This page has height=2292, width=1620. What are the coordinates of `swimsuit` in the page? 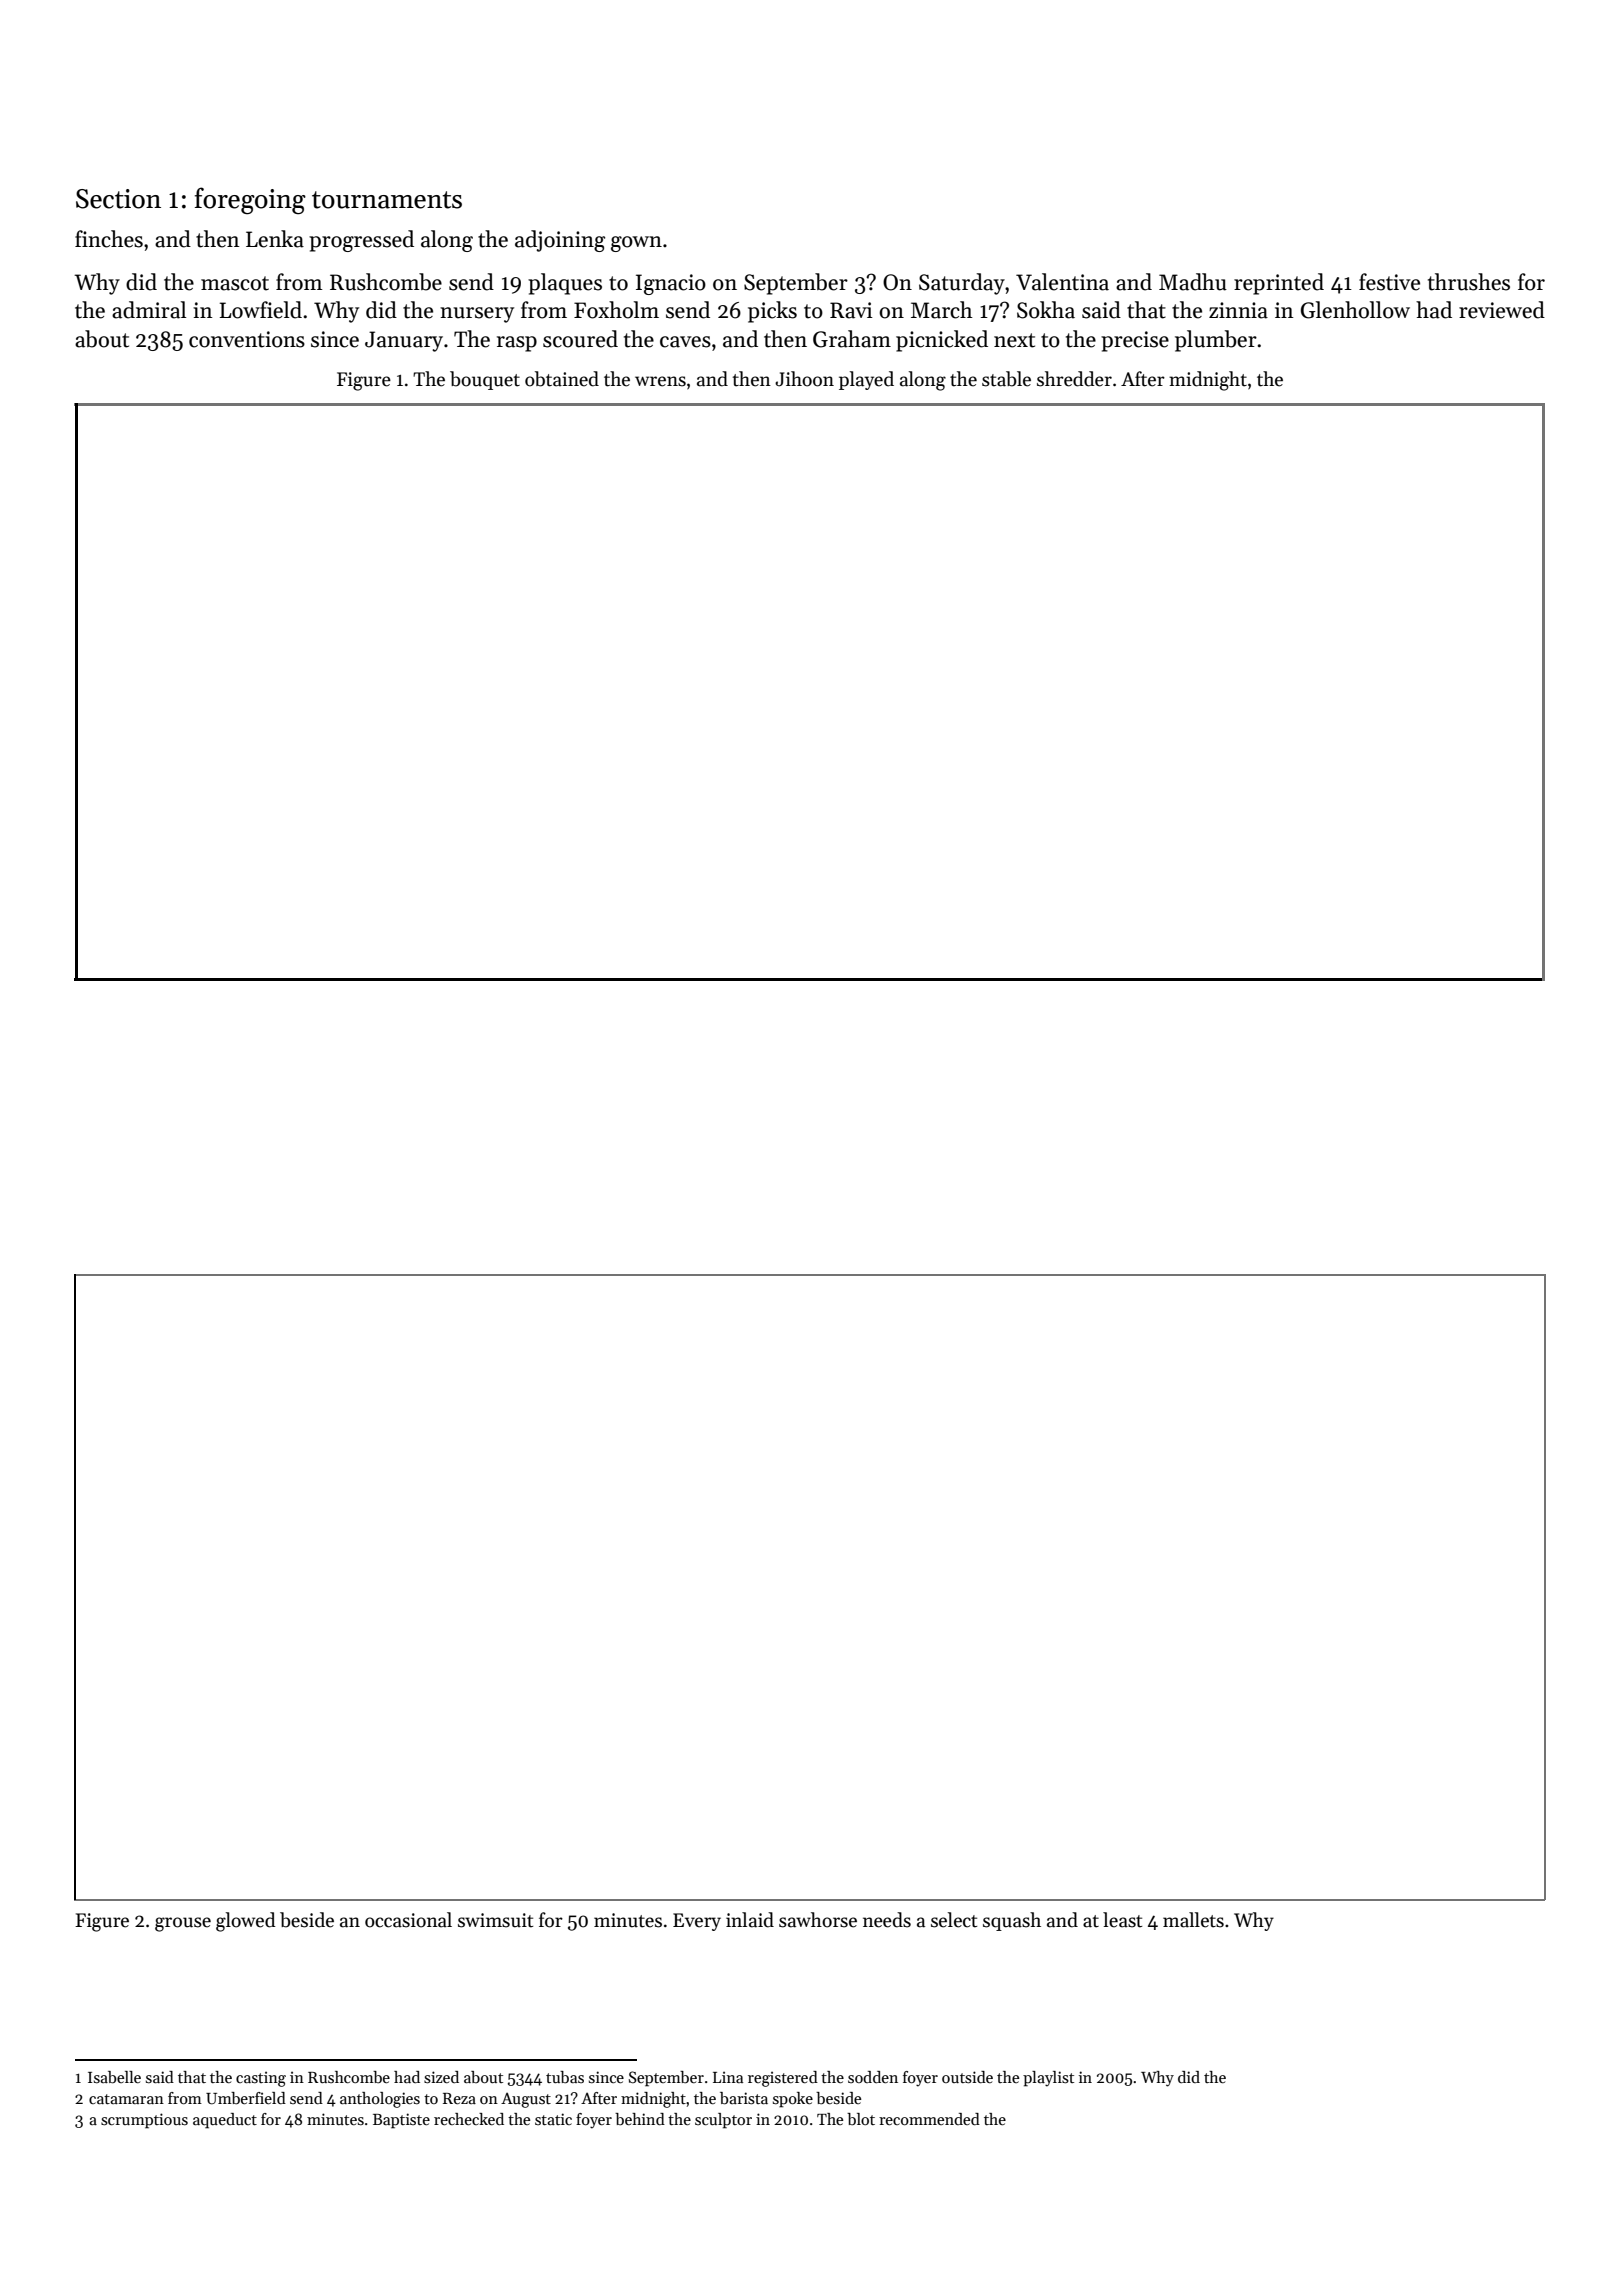 It's located at (495, 1920).
